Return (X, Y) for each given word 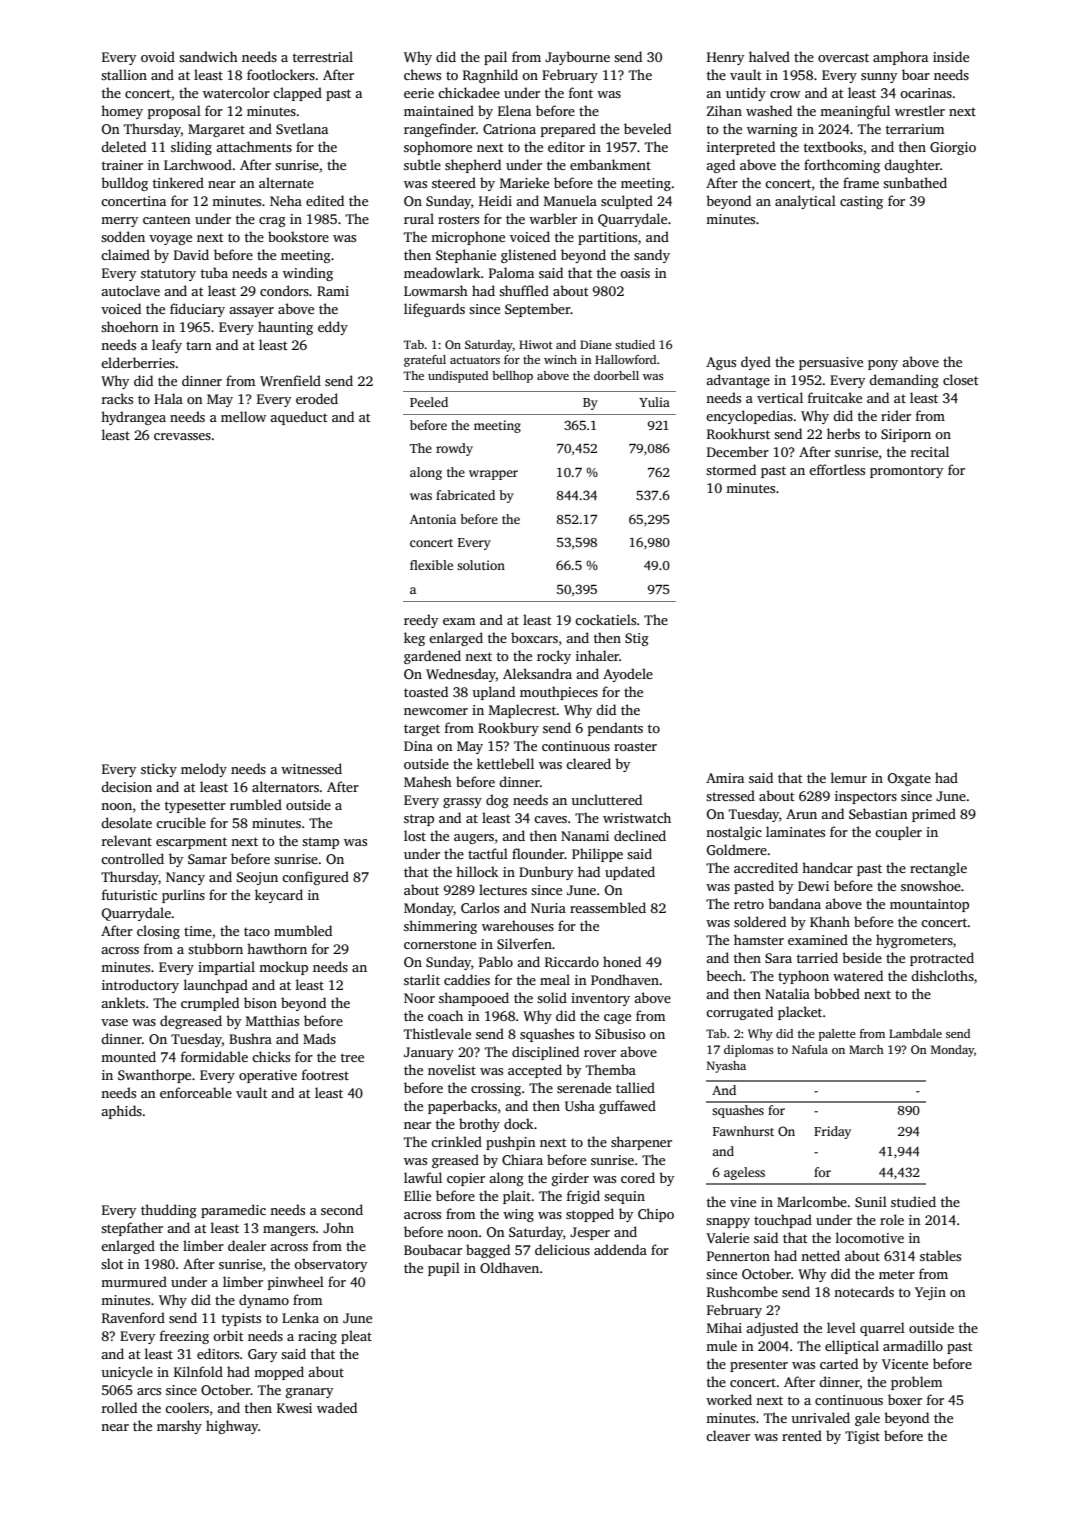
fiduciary (197, 310)
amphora (900, 58)
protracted (942, 959)
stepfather (132, 1229)
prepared (568, 130)
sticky (159, 770)
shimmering (440, 927)
